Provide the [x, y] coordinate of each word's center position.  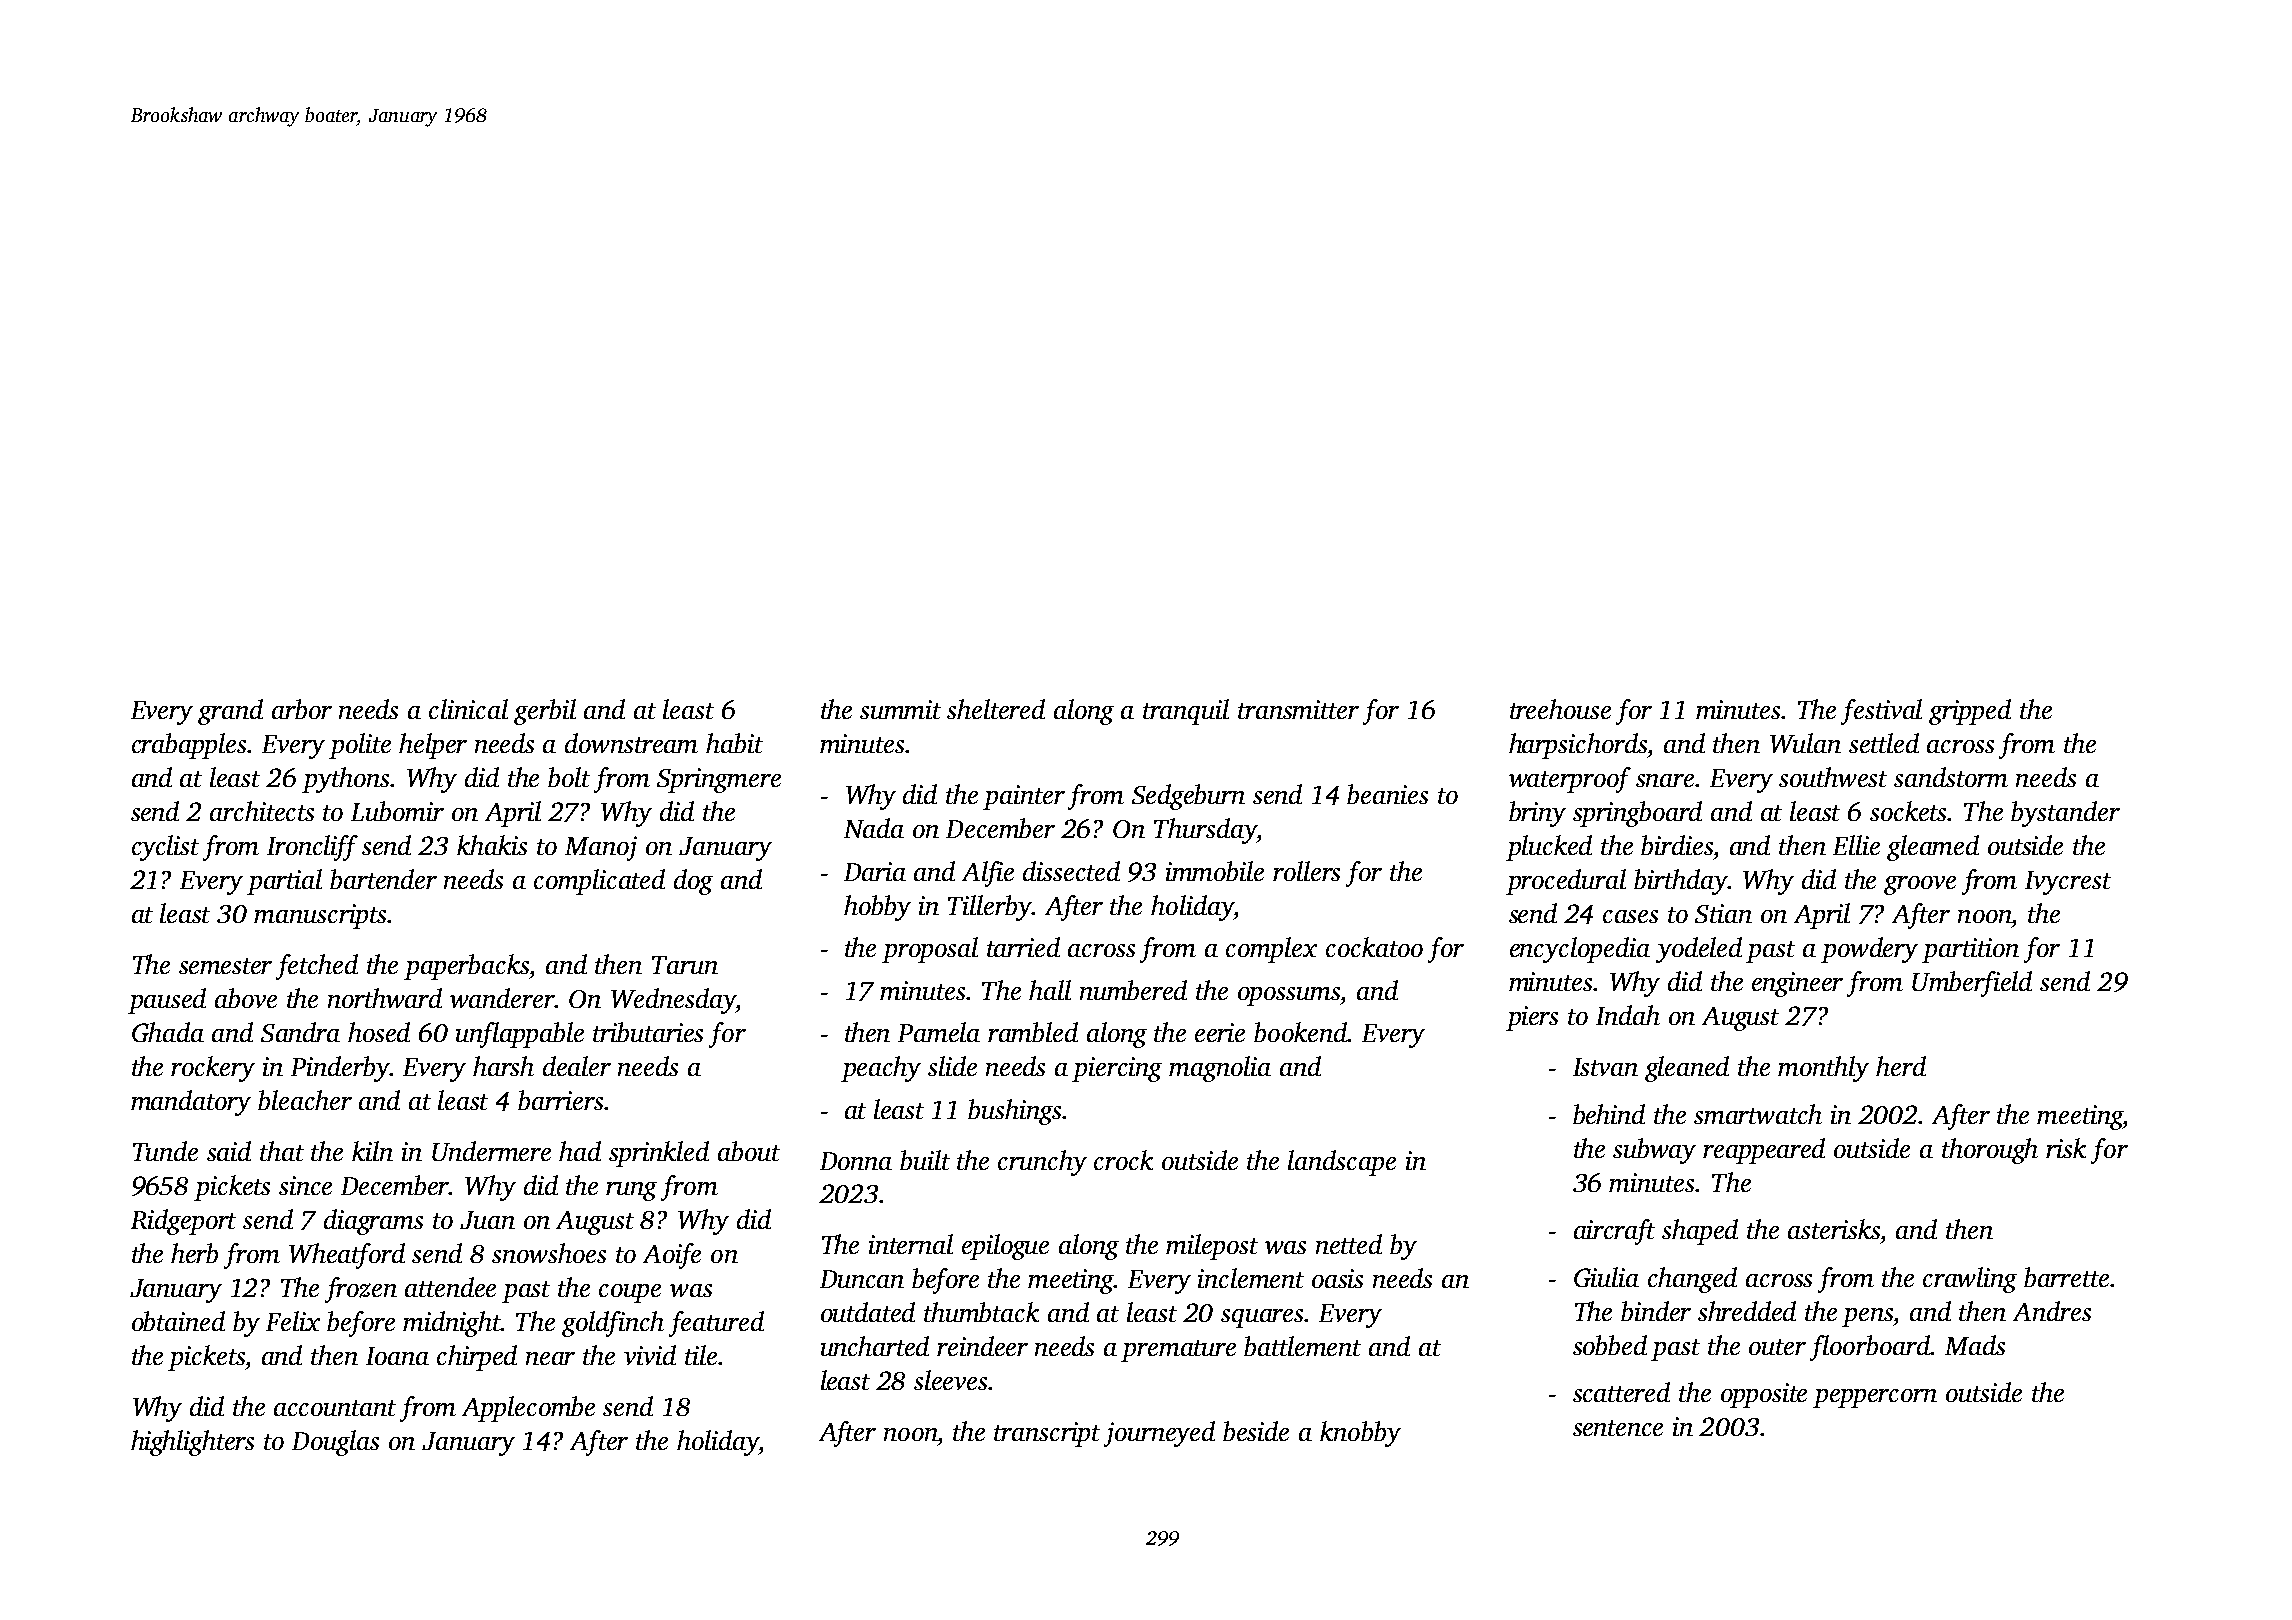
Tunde [165, 1151]
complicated [599, 882]
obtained [178, 1321]
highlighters [192, 1443]
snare [1666, 780]
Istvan [1605, 1067]
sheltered [996, 709]
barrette [2066, 1277]
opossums [1289, 996]
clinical [468, 709]
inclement [1251, 1278]
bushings [1014, 1112]
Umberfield [1972, 984]
